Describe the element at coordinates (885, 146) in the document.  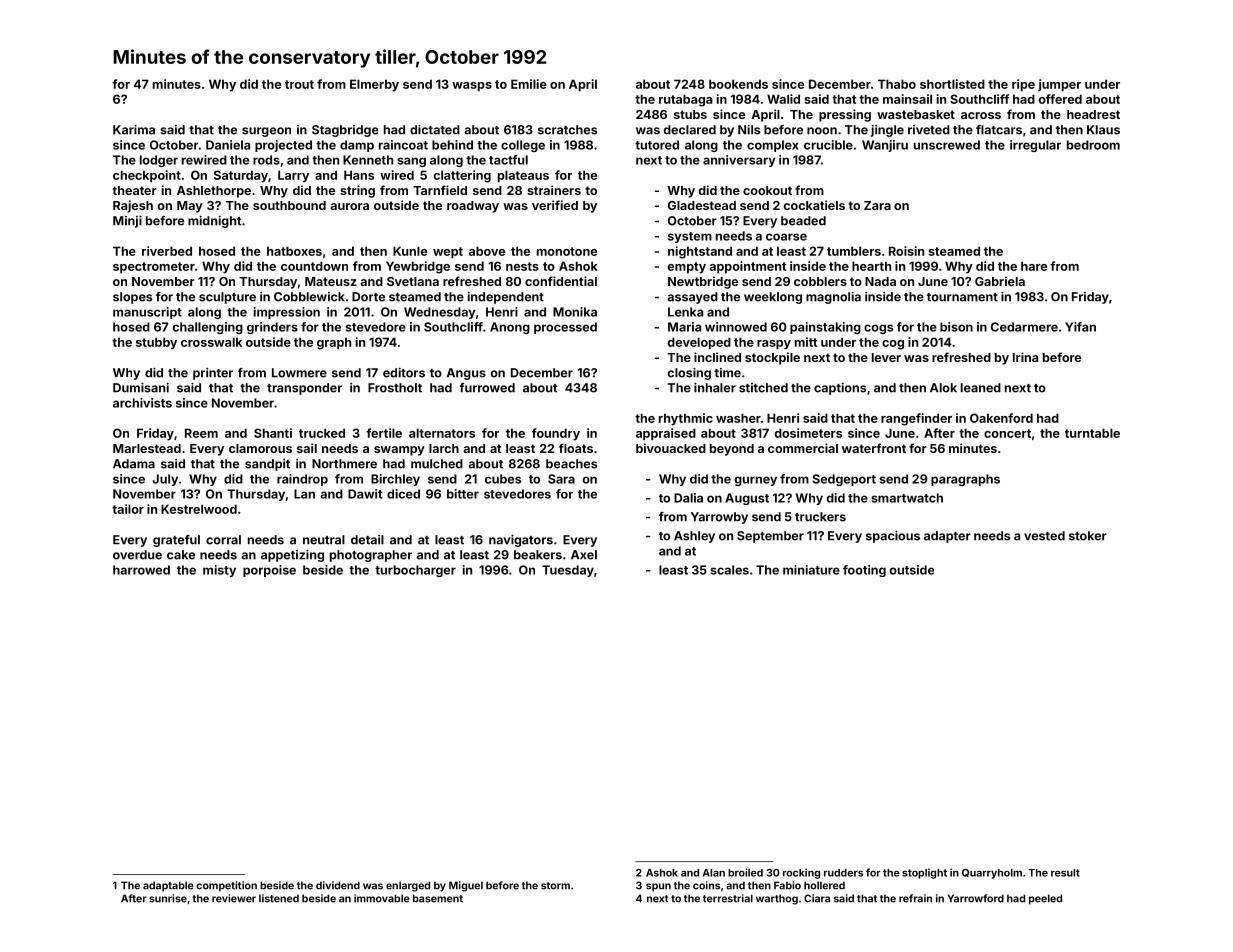
I see `Wanjiru` at that location.
